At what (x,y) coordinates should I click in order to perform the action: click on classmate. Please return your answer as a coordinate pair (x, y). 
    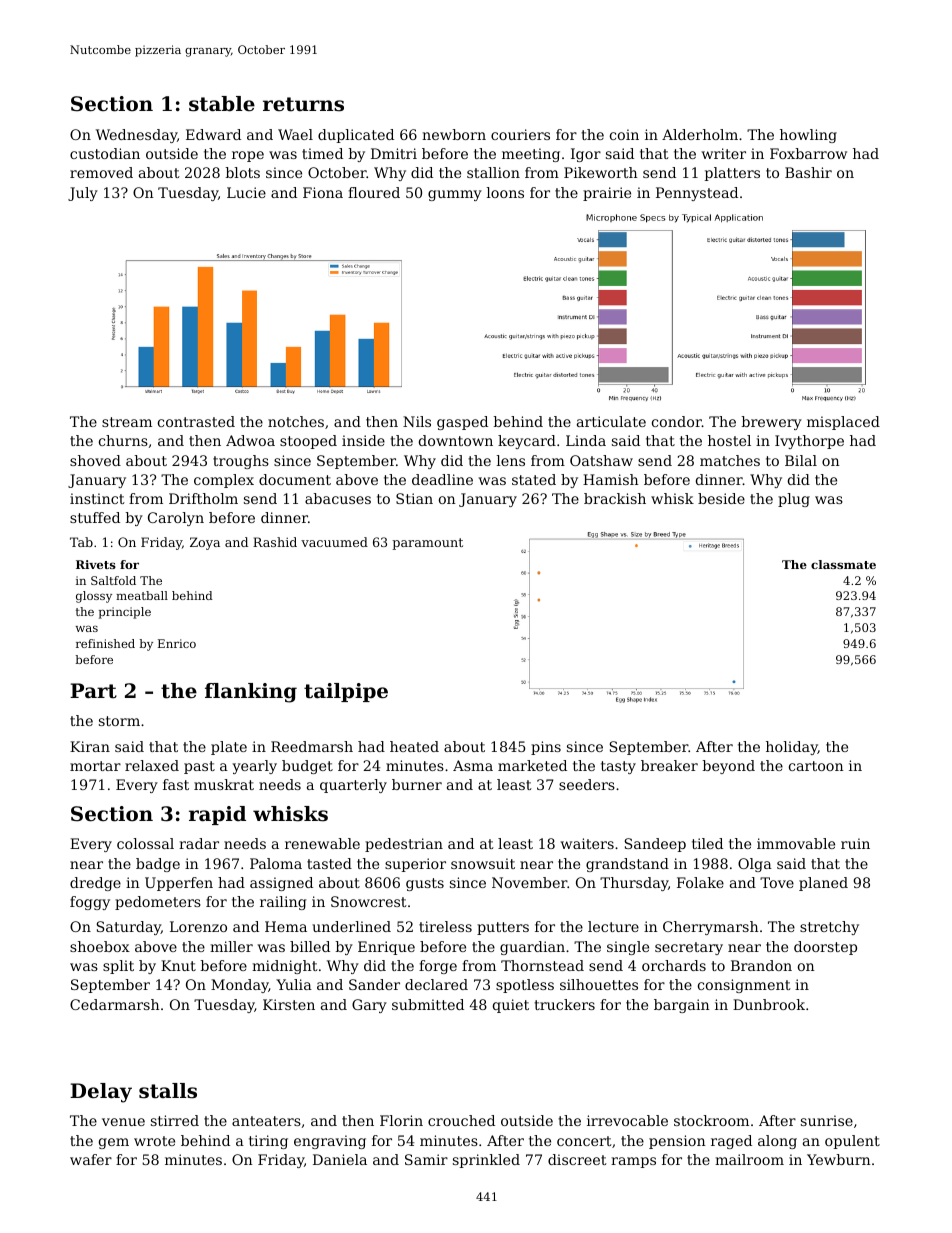
    Looking at the image, I should click on (843, 564).
